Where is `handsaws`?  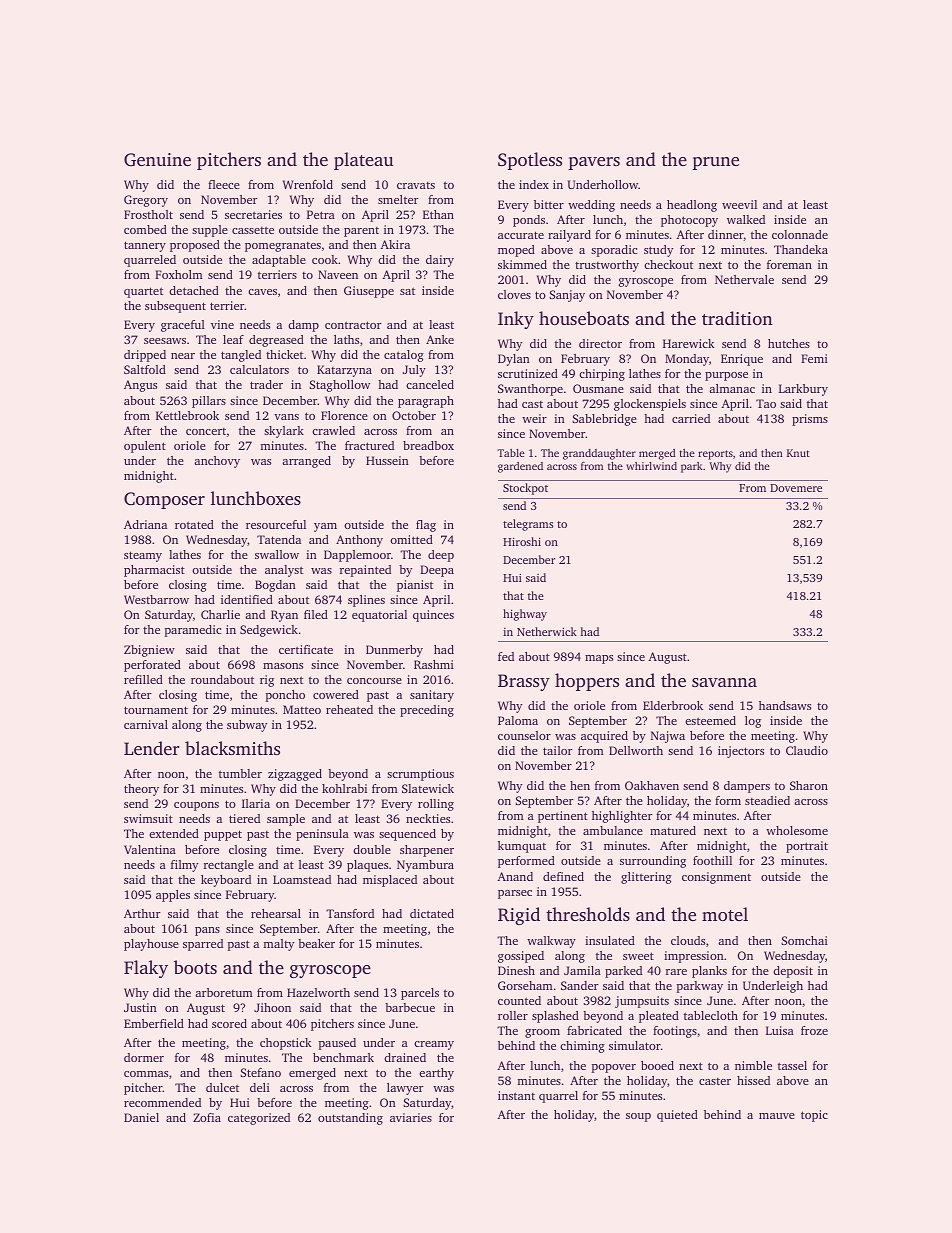
handsaws is located at coordinates (785, 705).
